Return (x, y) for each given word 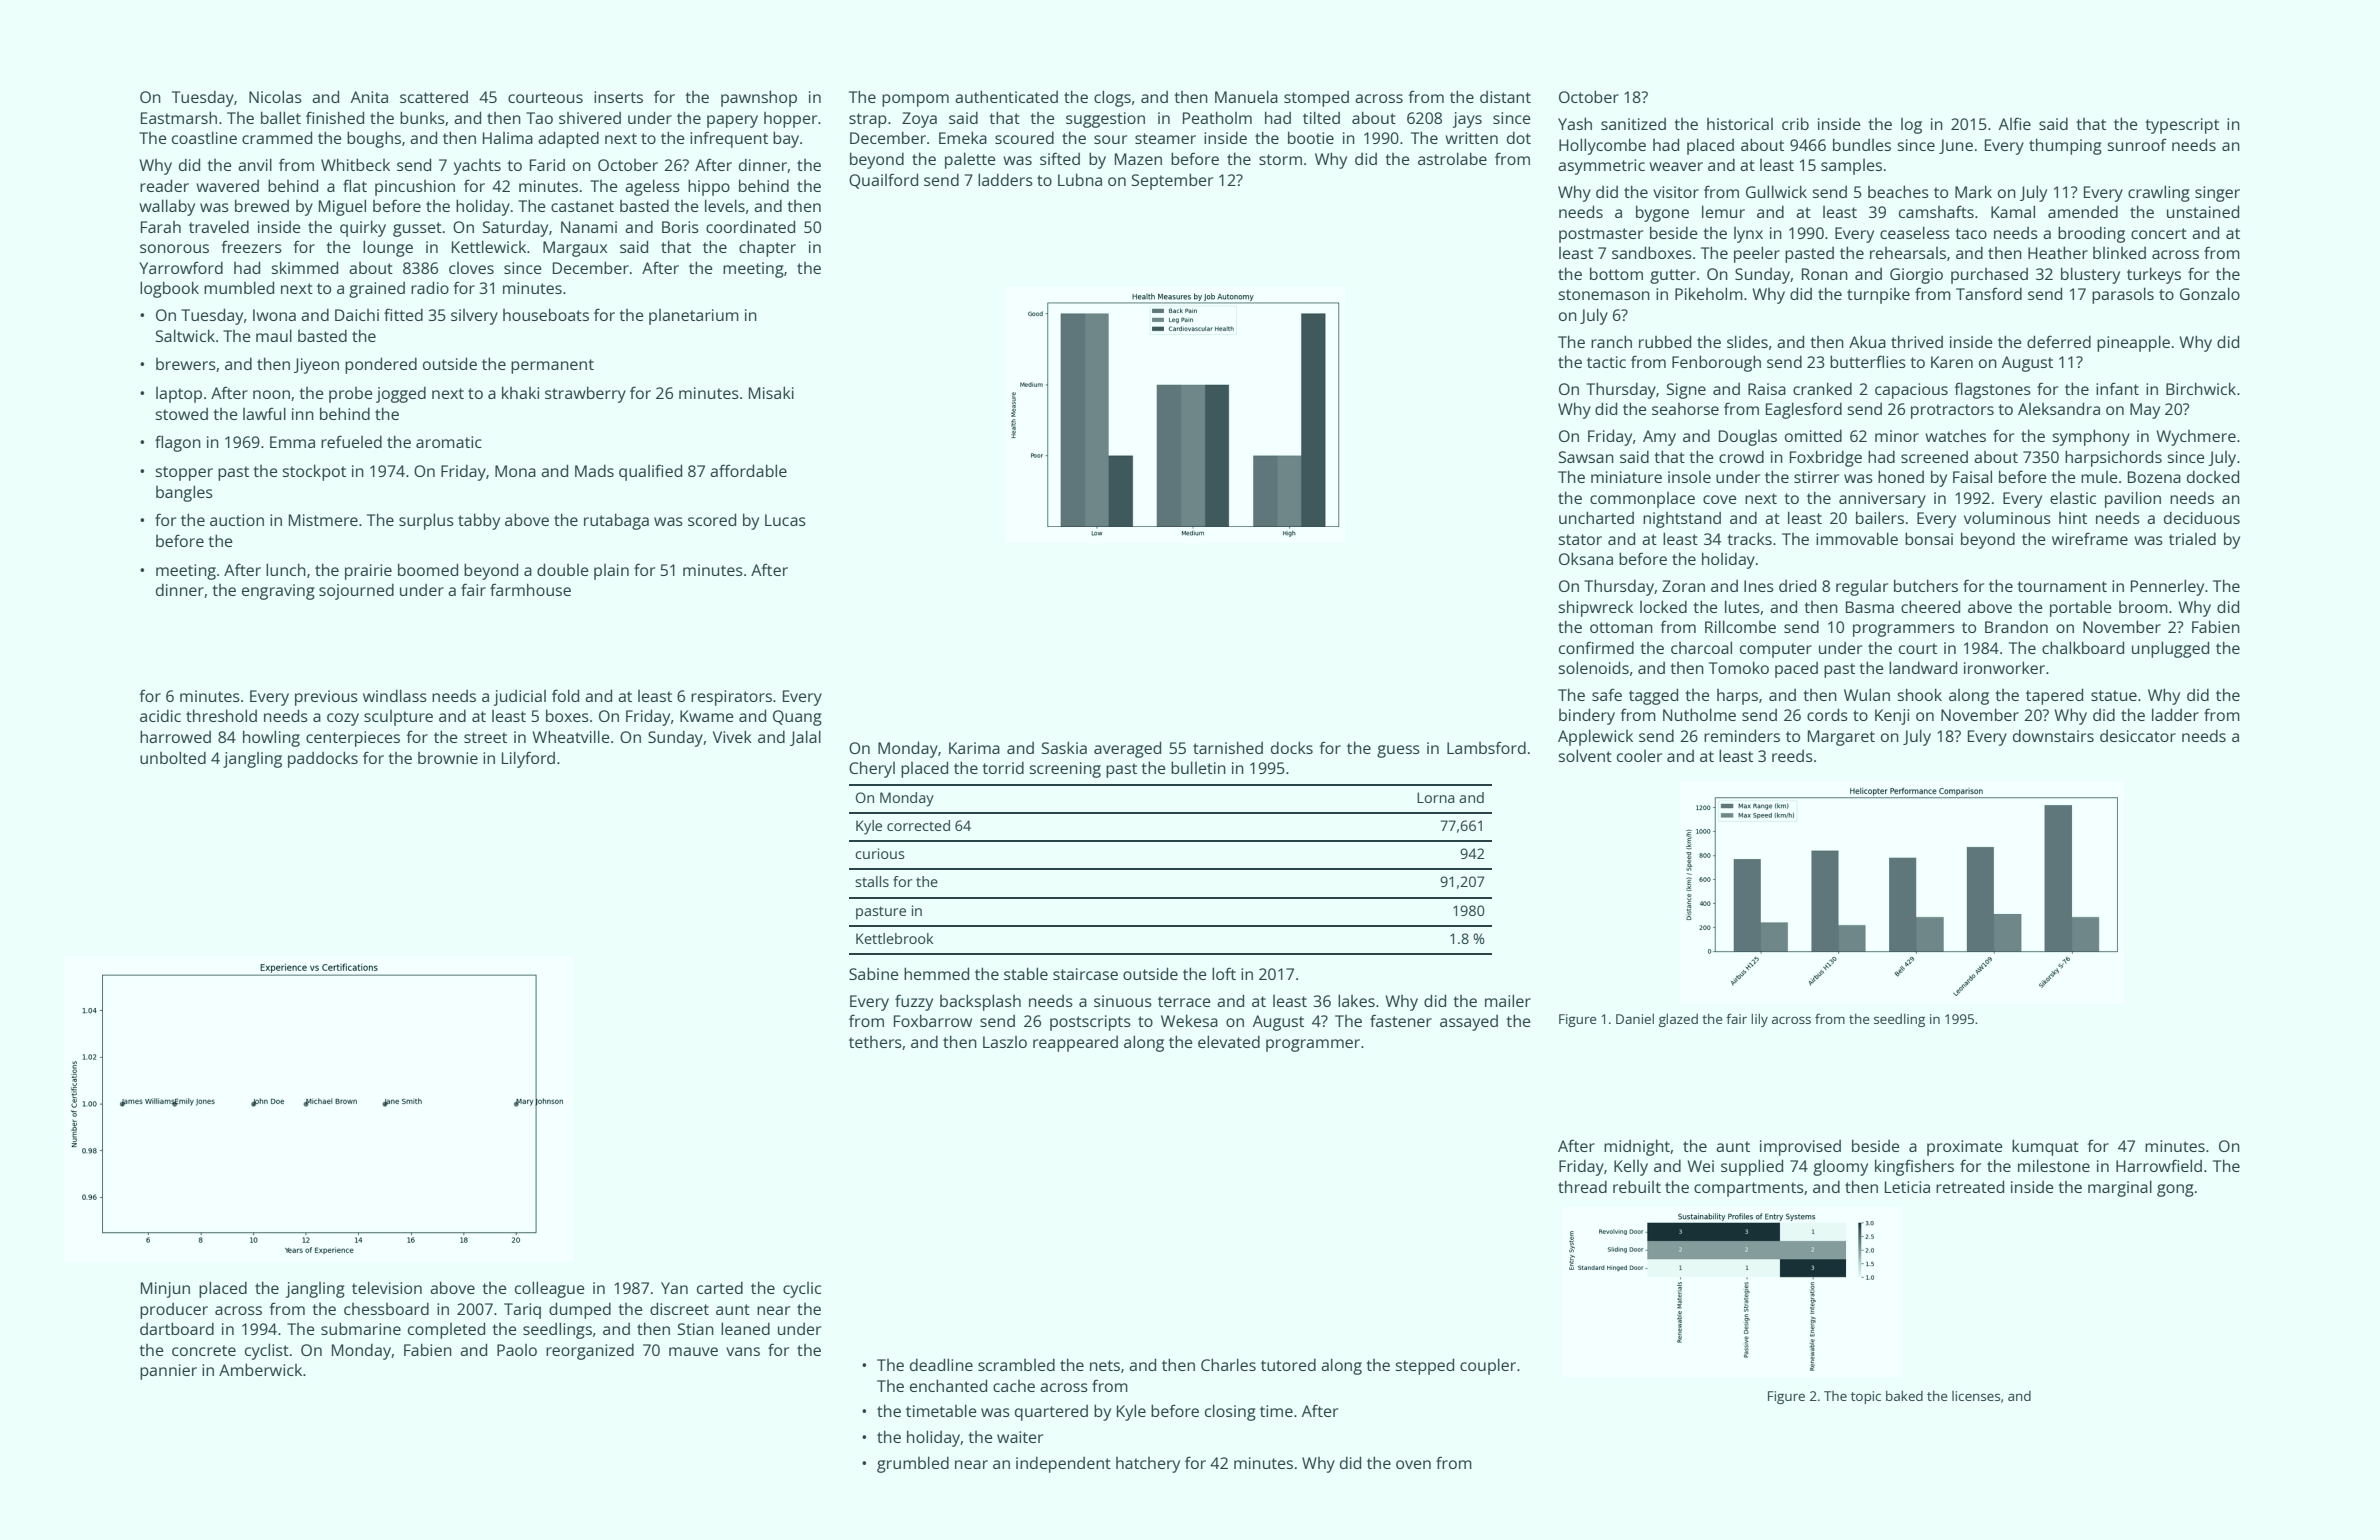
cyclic (802, 1290)
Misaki (771, 392)
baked (1904, 1395)
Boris (680, 227)
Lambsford (1486, 747)
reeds (1792, 756)
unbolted (173, 757)
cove (1720, 499)
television (387, 1287)
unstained (2203, 211)
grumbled (913, 1464)
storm (1280, 159)
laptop (179, 395)
